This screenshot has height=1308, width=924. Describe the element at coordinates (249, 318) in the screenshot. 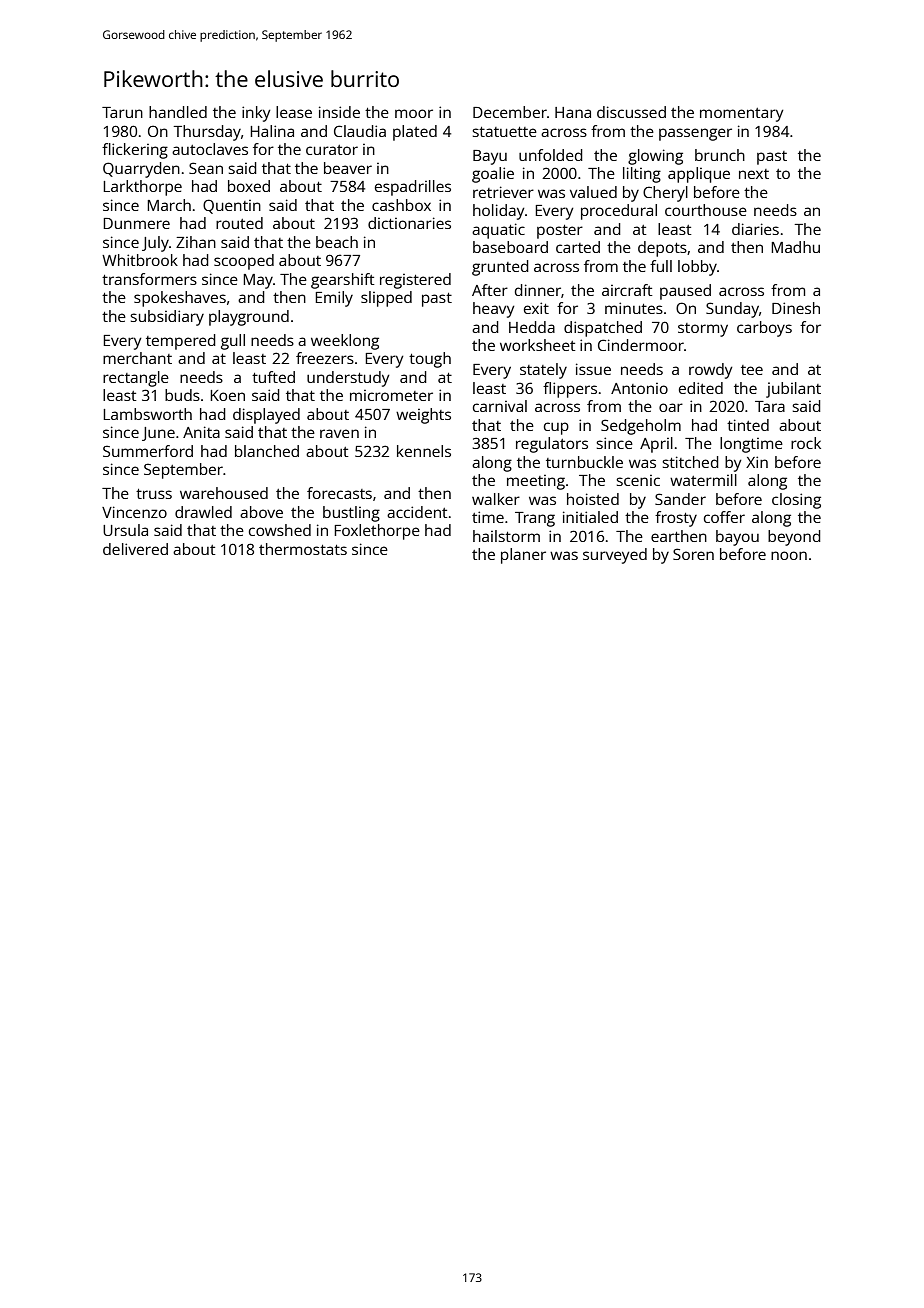

I see `playground` at that location.
